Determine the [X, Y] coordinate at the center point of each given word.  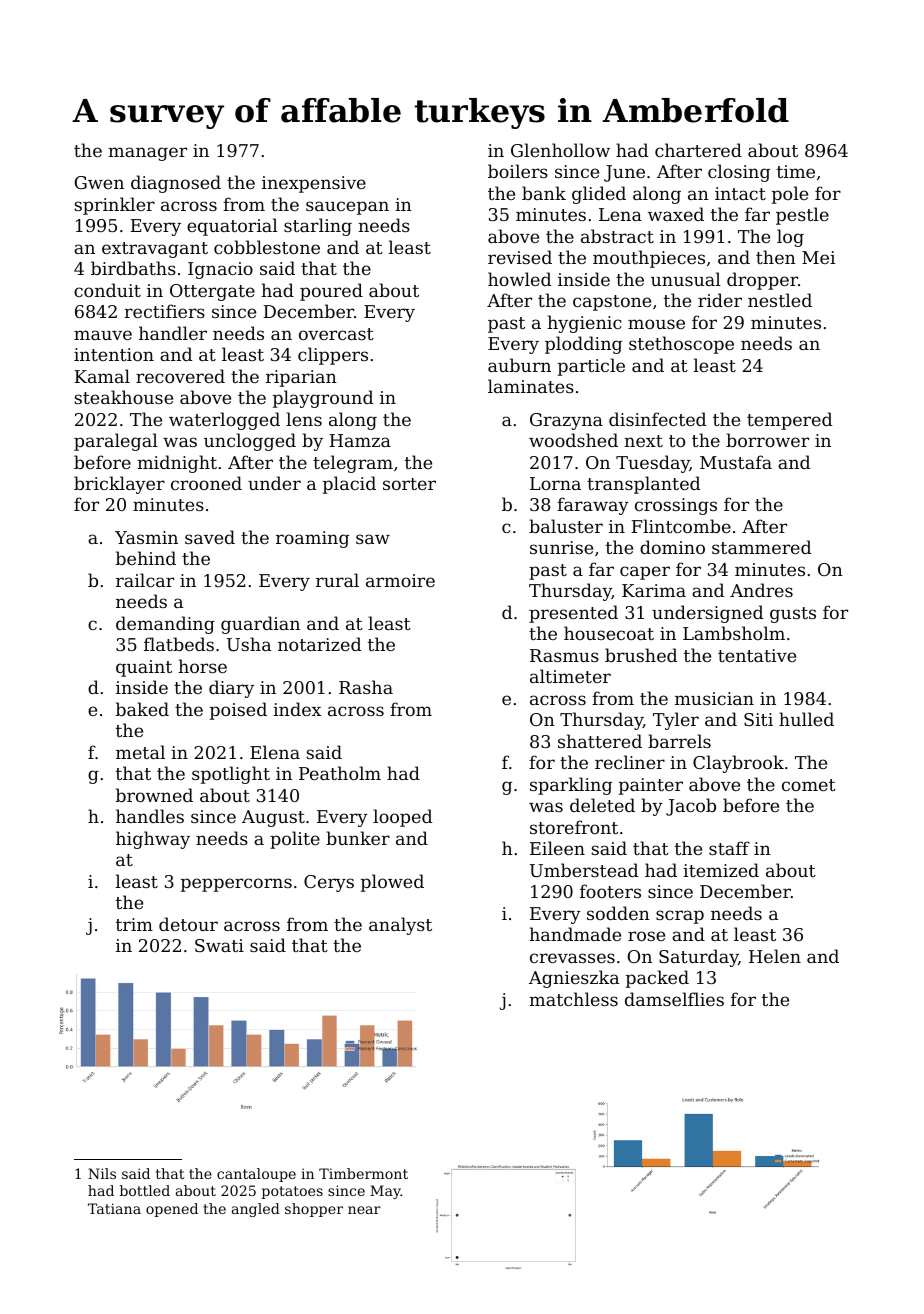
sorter [409, 484]
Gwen [99, 182]
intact [740, 193]
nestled [780, 300]
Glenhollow [560, 150]
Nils [102, 1173]
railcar [145, 580]
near [364, 1210]
